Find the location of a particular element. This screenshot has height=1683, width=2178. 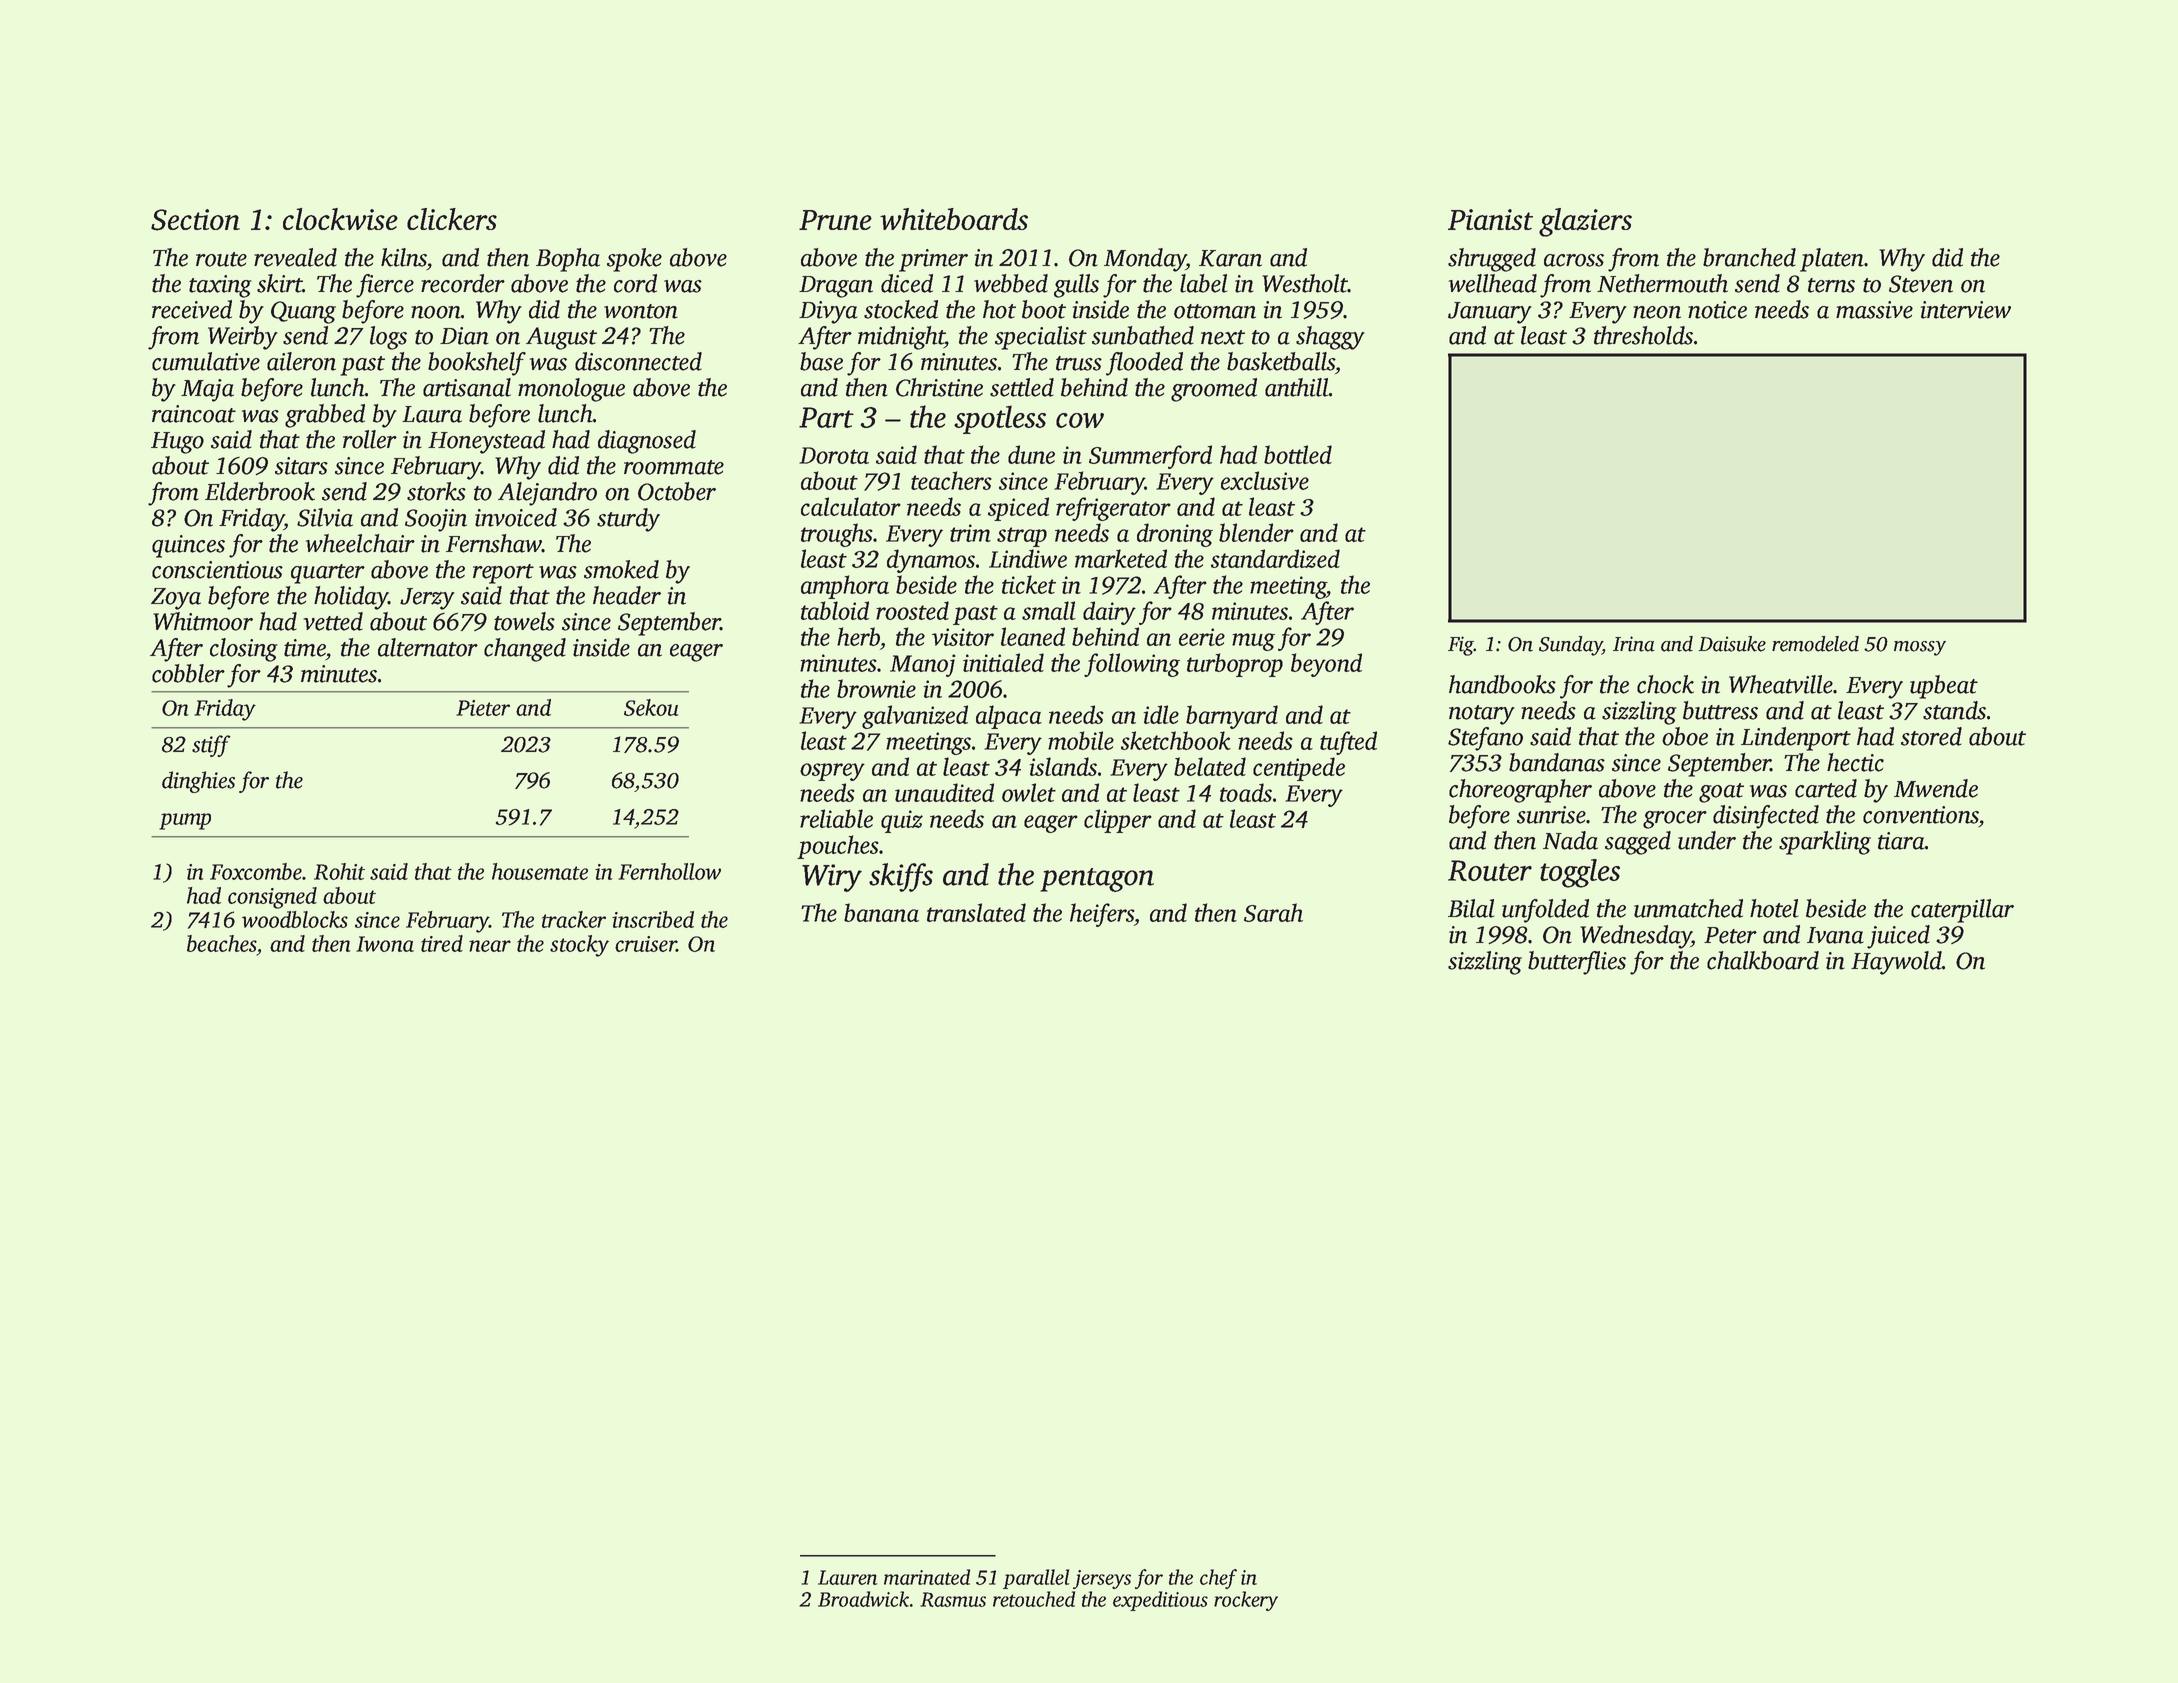

Fig is located at coordinates (1461, 646).
